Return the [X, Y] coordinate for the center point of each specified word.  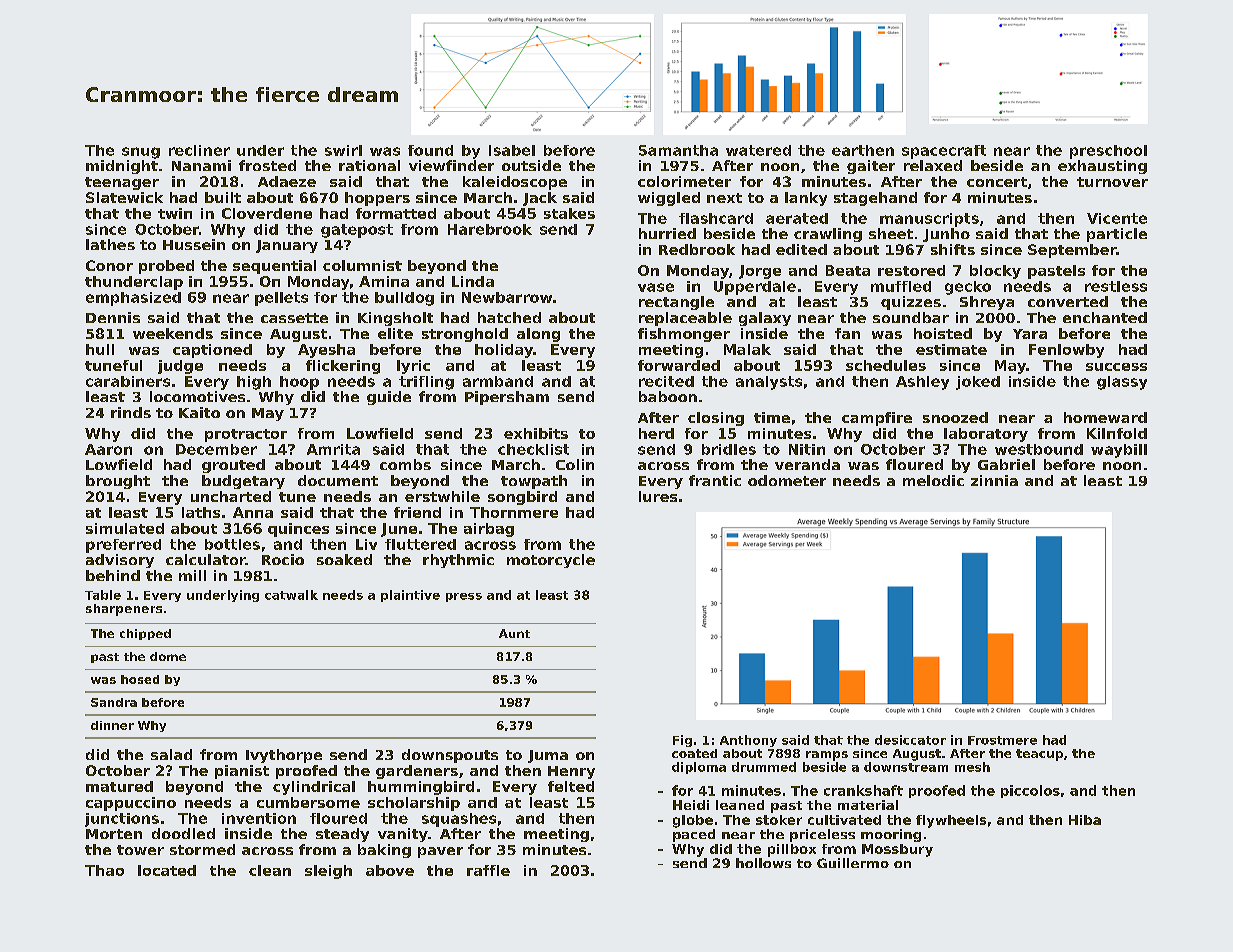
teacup [1039, 755]
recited [666, 381]
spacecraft [944, 152]
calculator [206, 559]
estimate [951, 349]
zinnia [994, 480]
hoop [299, 383]
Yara [1030, 334]
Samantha [678, 150]
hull [100, 349]
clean [270, 870]
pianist [242, 772]
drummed [764, 767]
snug [141, 153]
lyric [413, 367]
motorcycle [551, 561]
